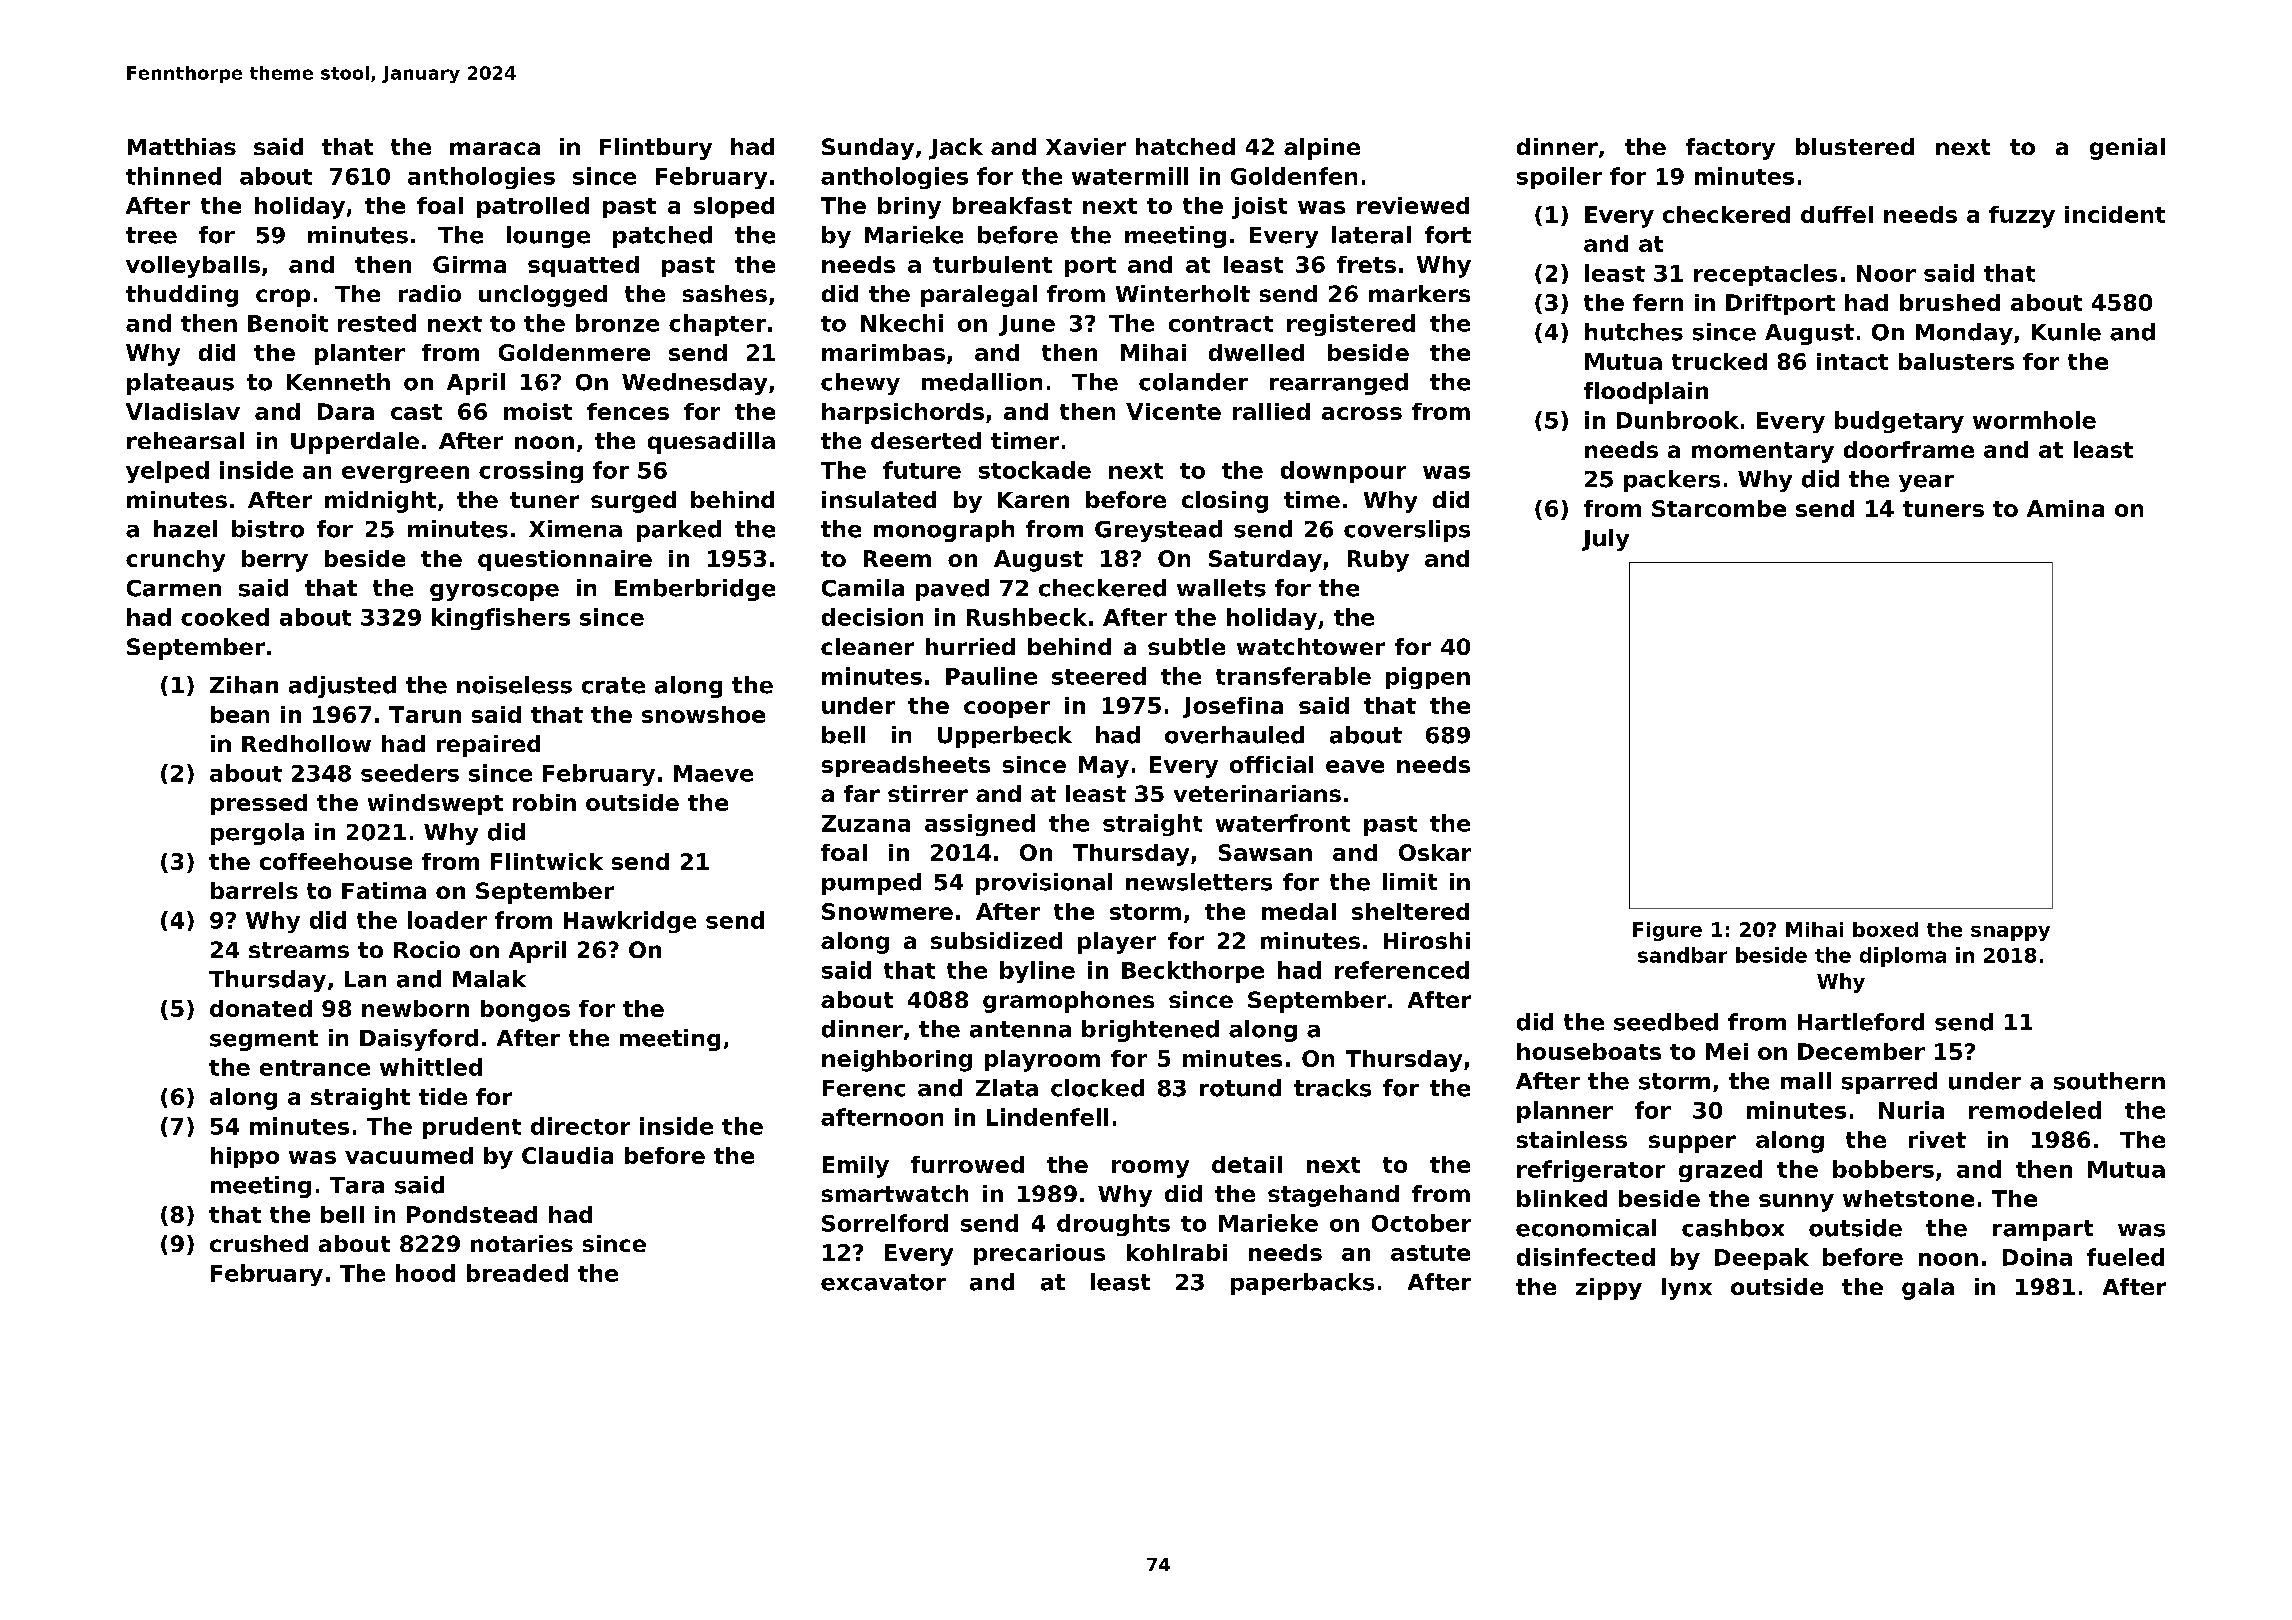 This document has width=2292, height=1620. I want to click on budgetary, so click(1899, 422).
